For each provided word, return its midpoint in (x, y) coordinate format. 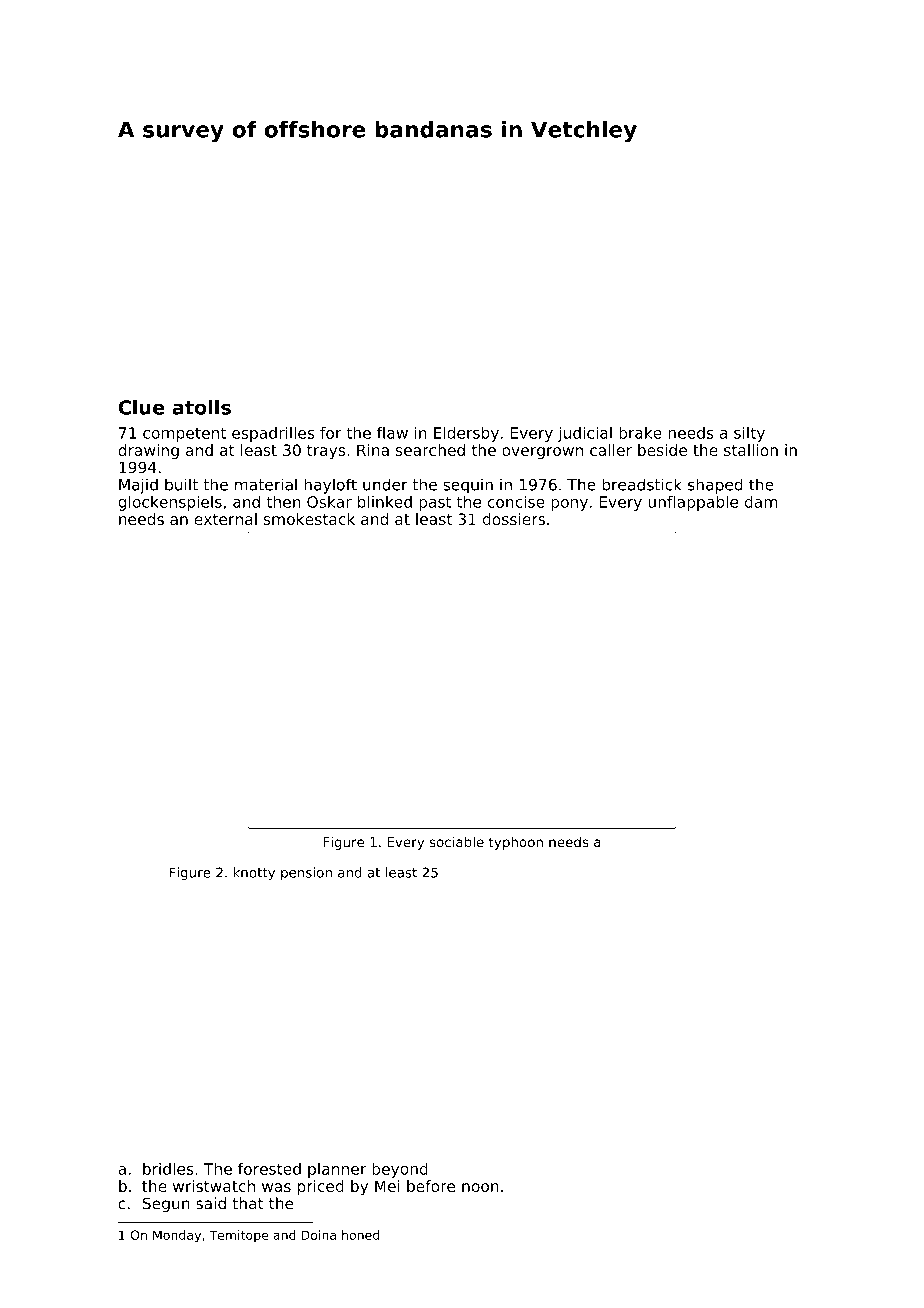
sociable (457, 841)
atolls (201, 407)
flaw (392, 433)
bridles (168, 1169)
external (225, 519)
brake (640, 433)
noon (480, 1187)
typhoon (516, 843)
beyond (400, 1170)
